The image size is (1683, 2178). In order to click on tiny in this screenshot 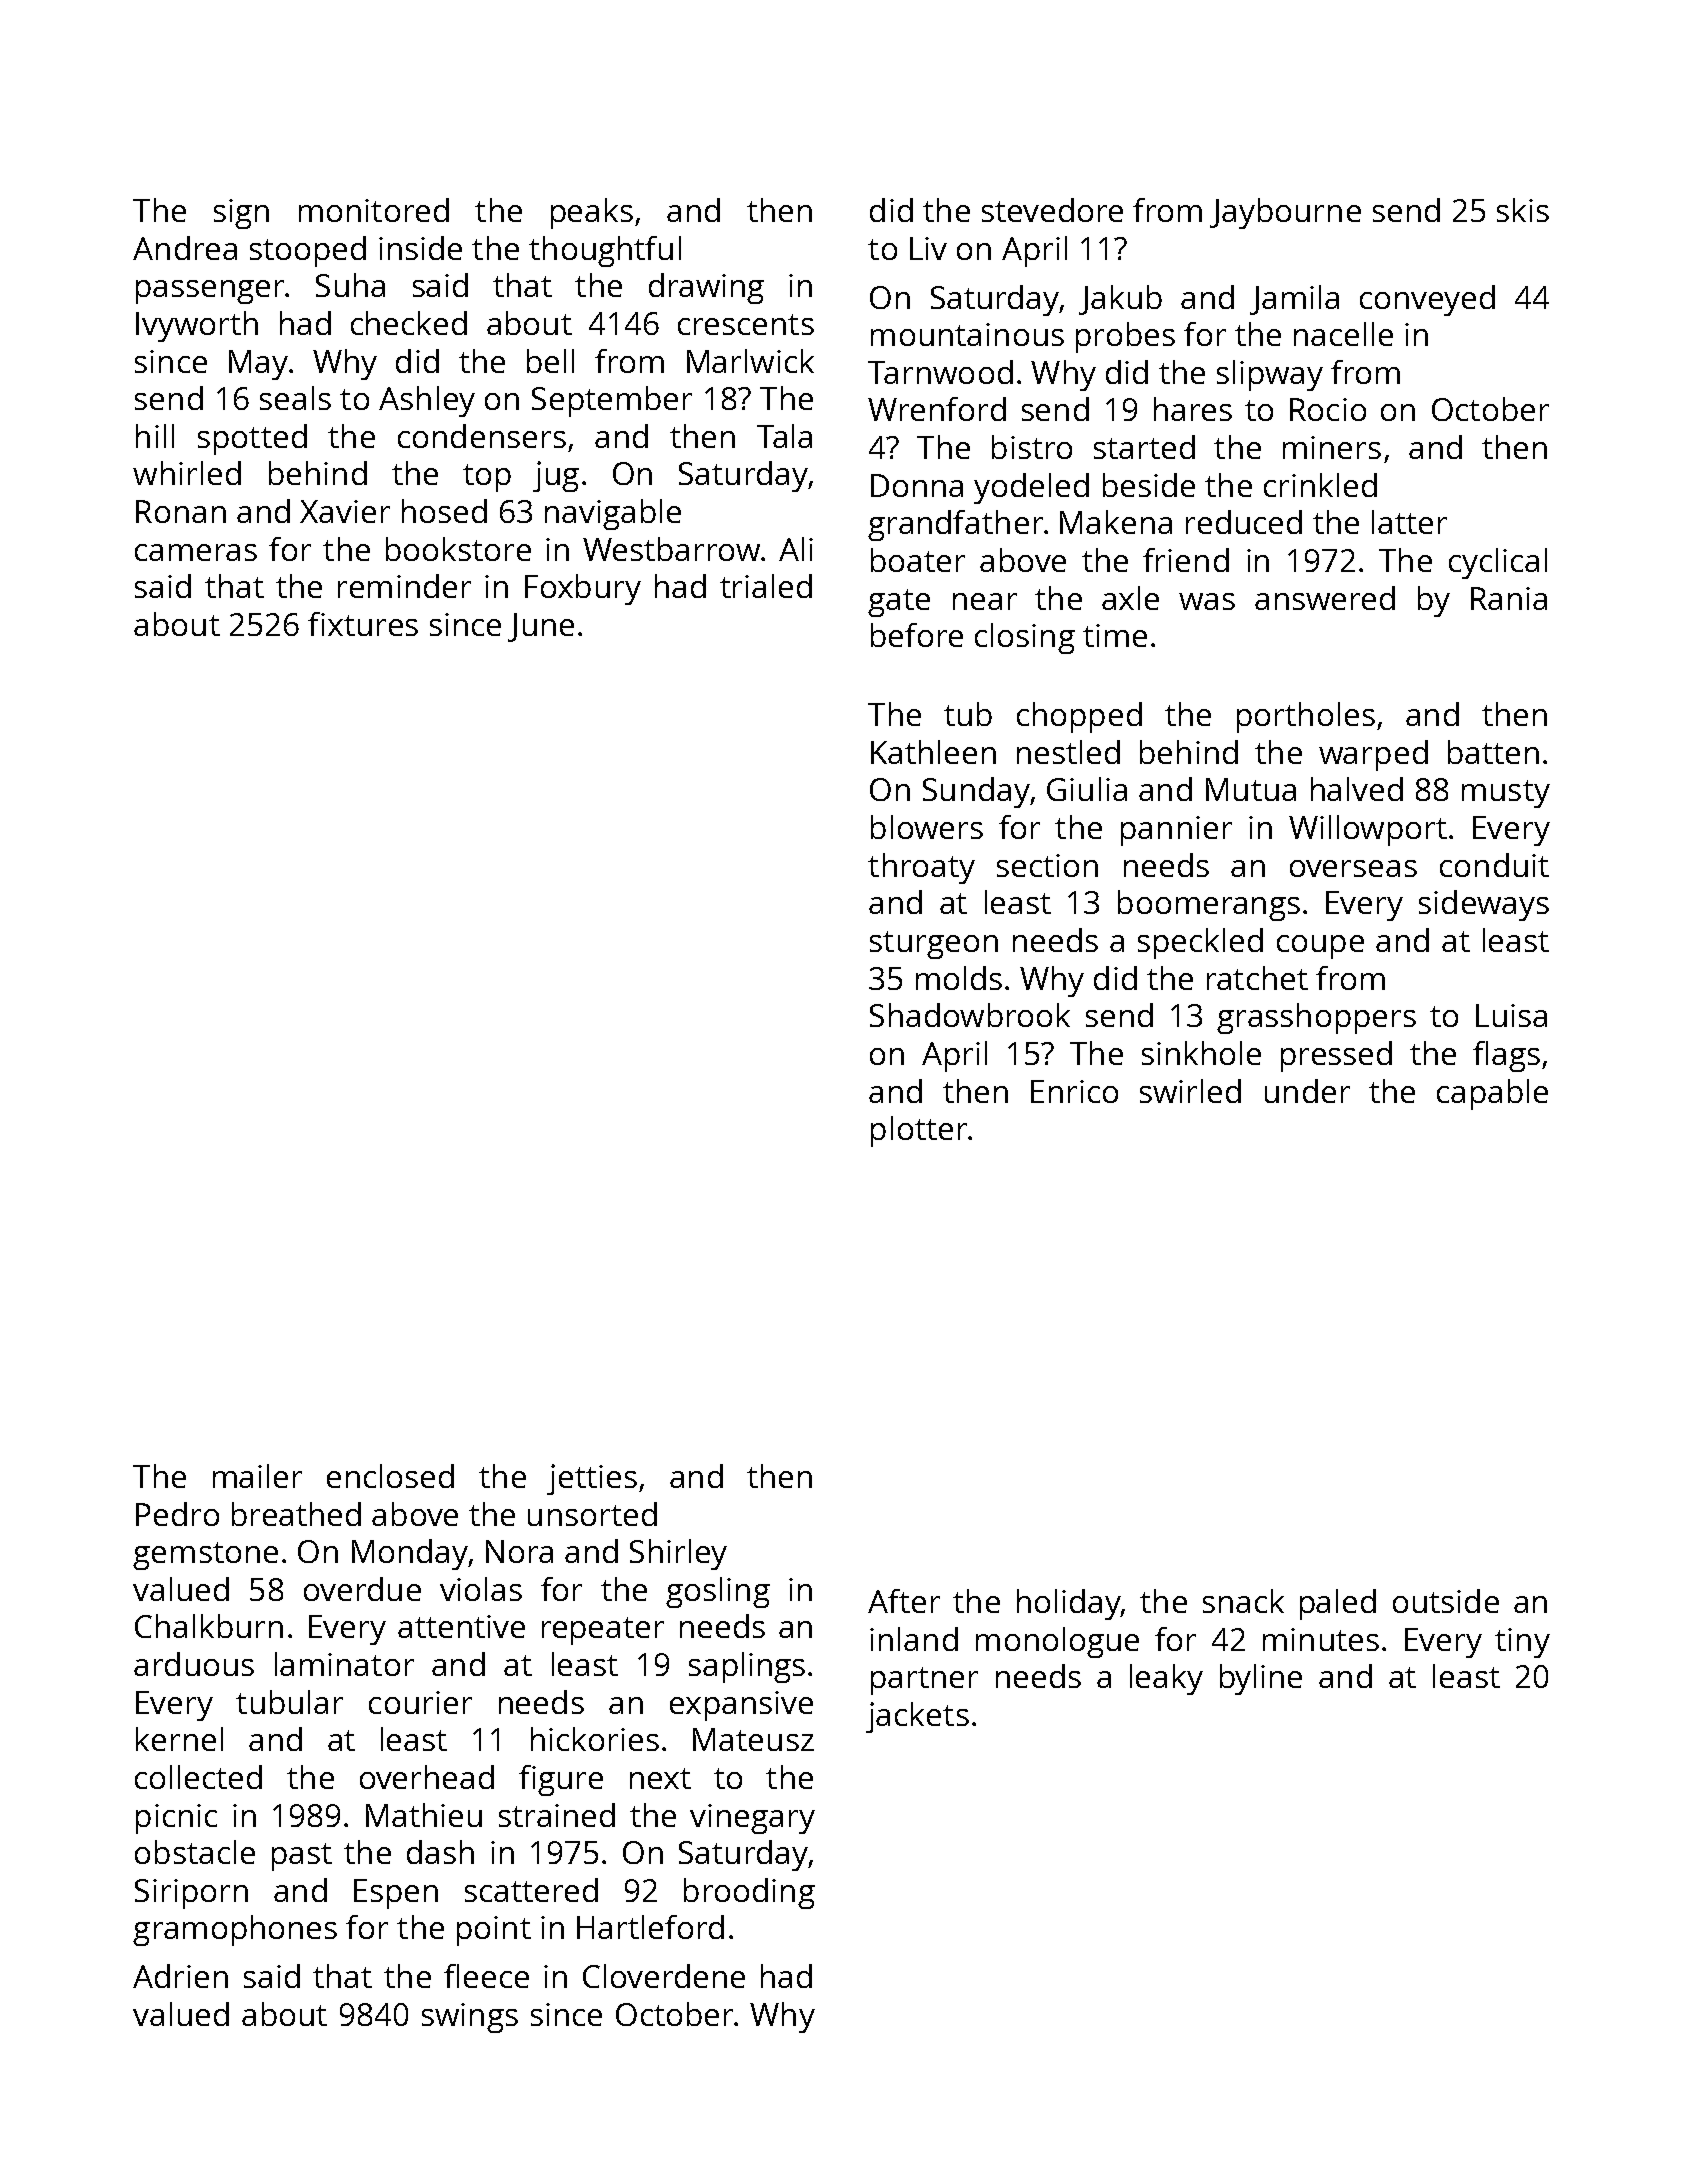, I will do `click(1522, 1643)`.
